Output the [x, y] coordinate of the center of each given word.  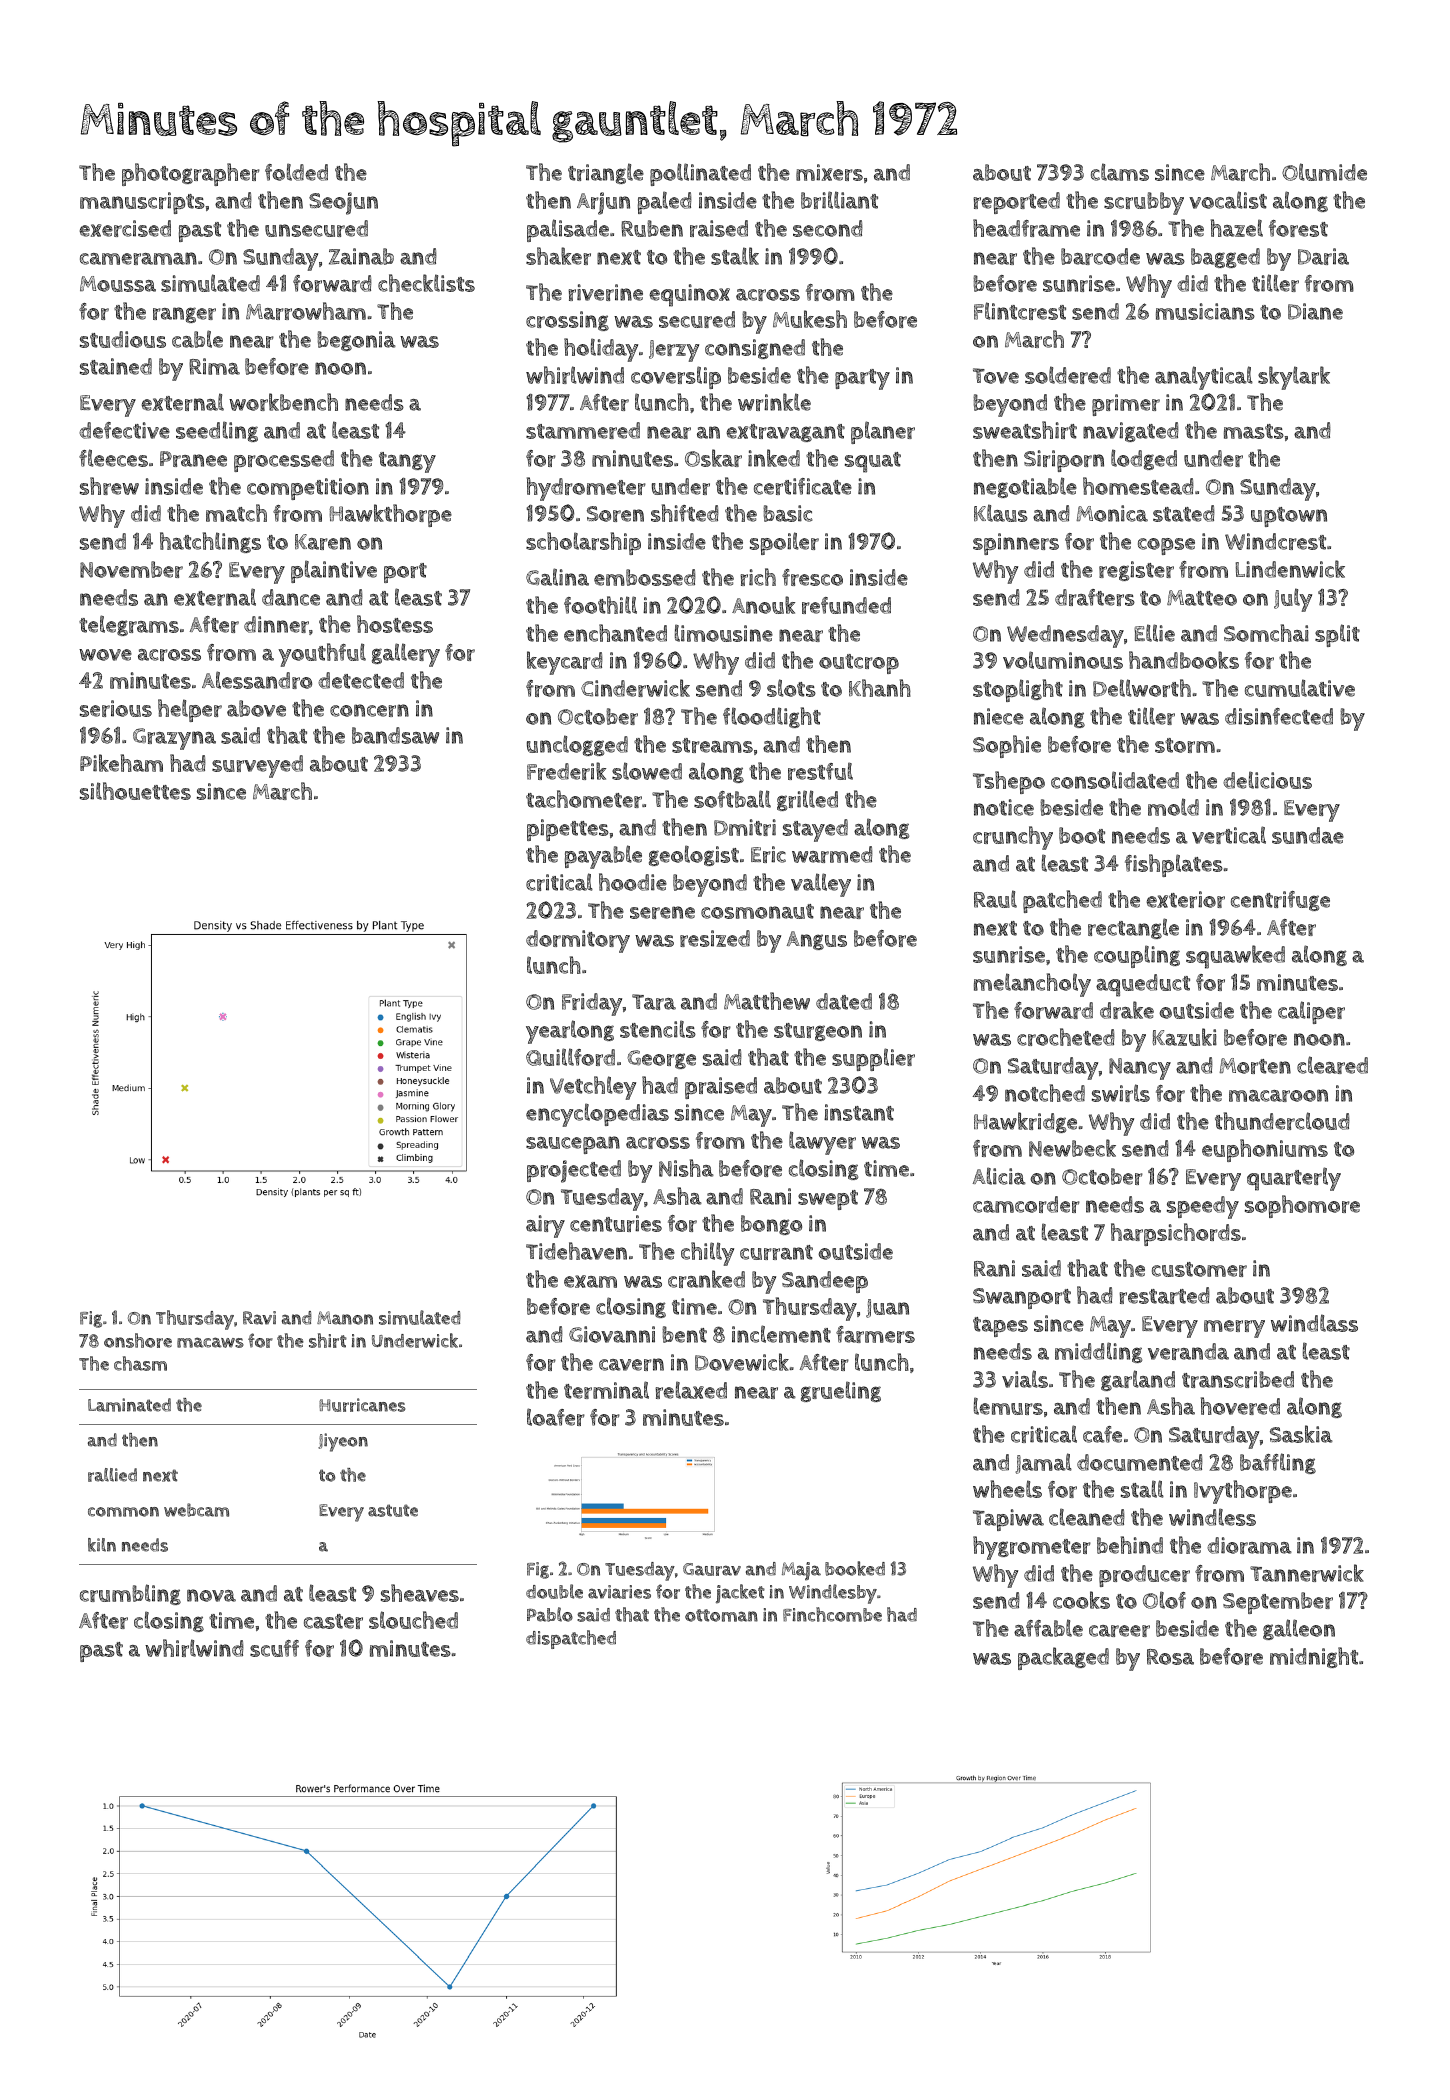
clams [1120, 172]
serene [662, 912]
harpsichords [1176, 1234]
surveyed [257, 766]
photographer [191, 174]
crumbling [130, 1594]
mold [1173, 807]
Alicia [999, 1176]
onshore [138, 1340]
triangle [606, 173]
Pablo [550, 1614]
